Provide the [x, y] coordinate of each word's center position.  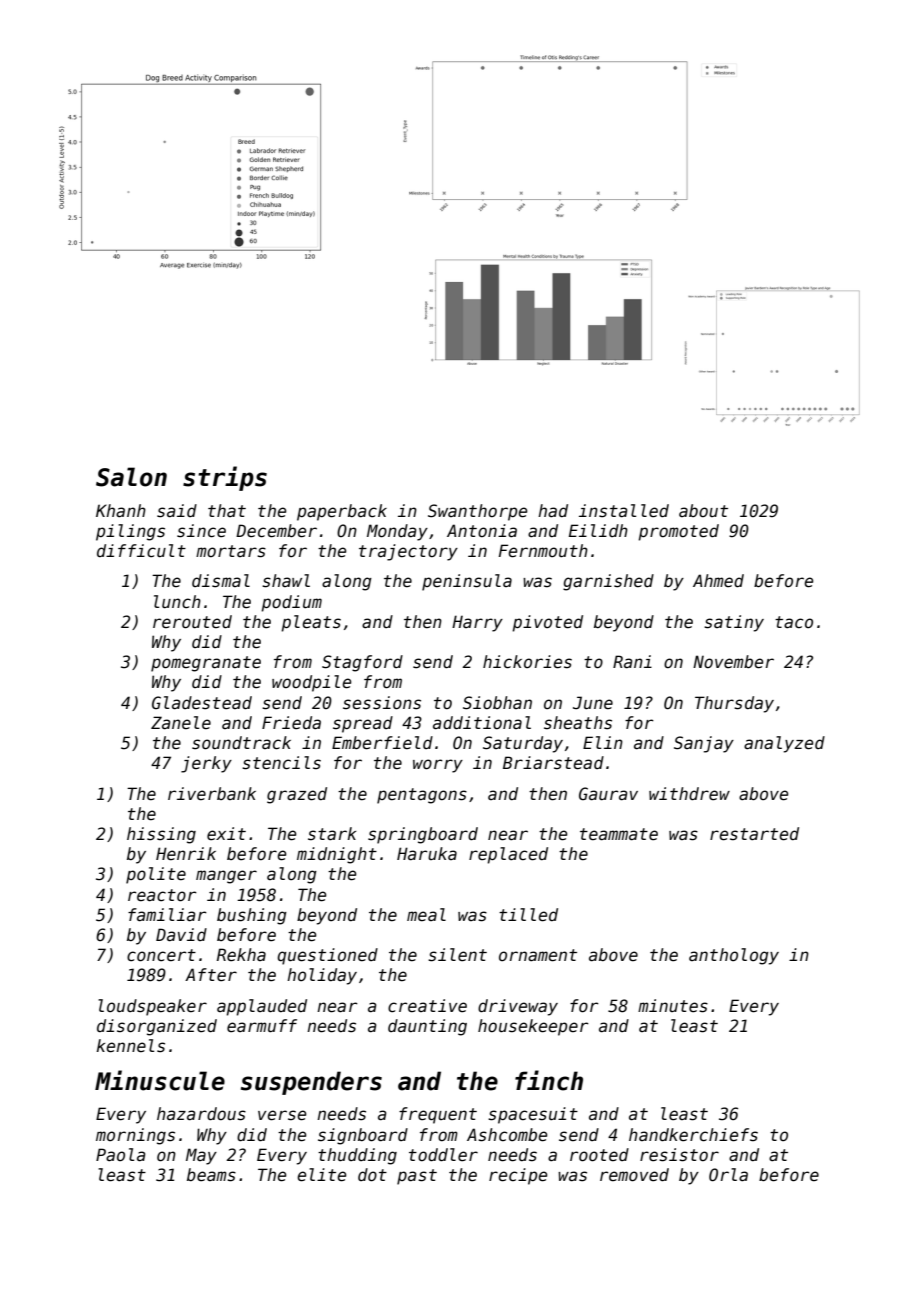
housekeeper [533, 1027]
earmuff [262, 1026]
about [703, 511]
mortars [231, 551]
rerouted [192, 622]
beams [211, 1175]
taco [794, 622]
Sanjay [704, 744]
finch [549, 1080]
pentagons [422, 796]
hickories [527, 662]
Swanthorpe [477, 512]
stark [332, 834]
